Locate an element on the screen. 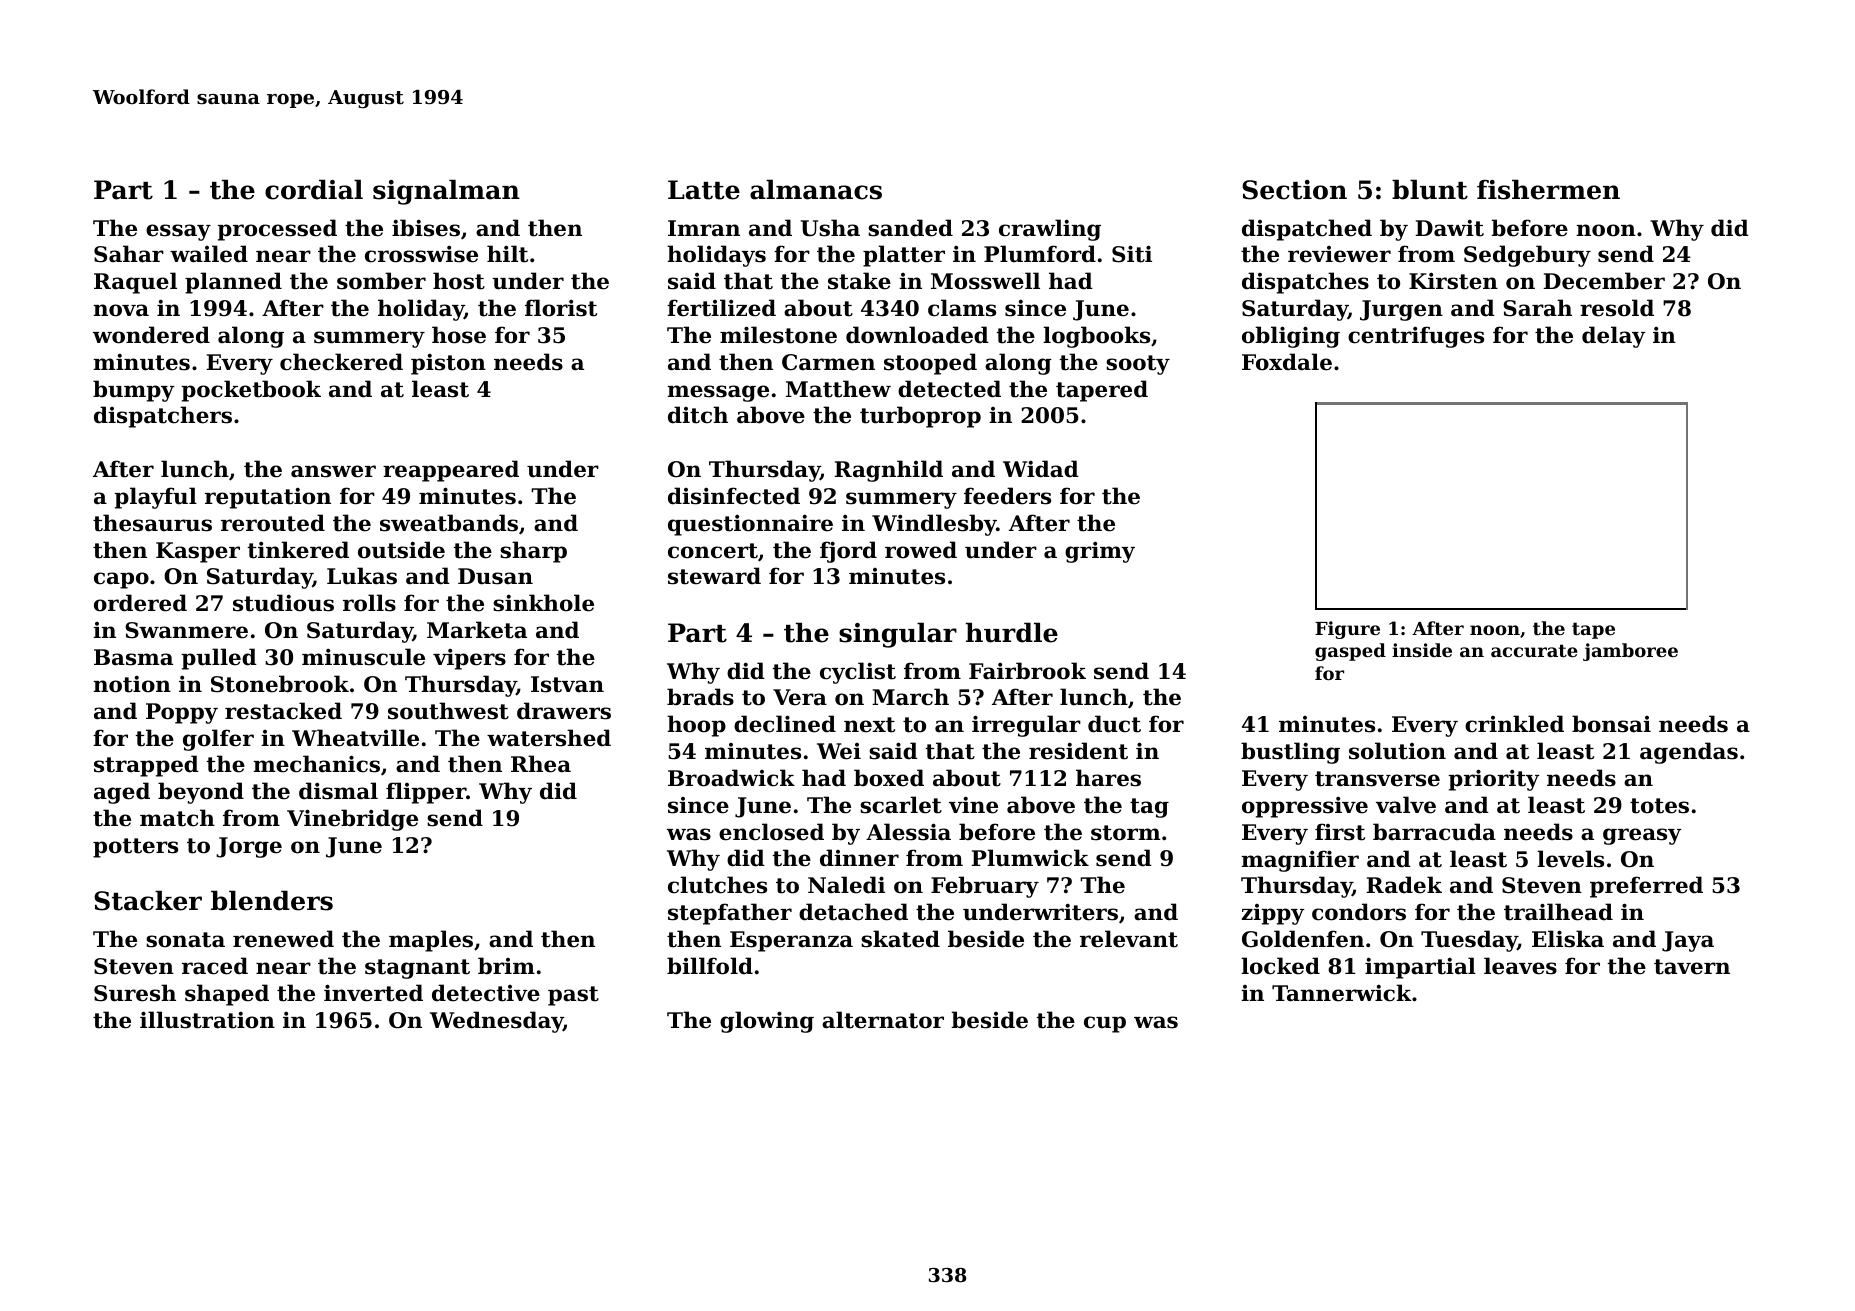 This screenshot has width=1855, height=1311. stake is located at coordinates (859, 281).
